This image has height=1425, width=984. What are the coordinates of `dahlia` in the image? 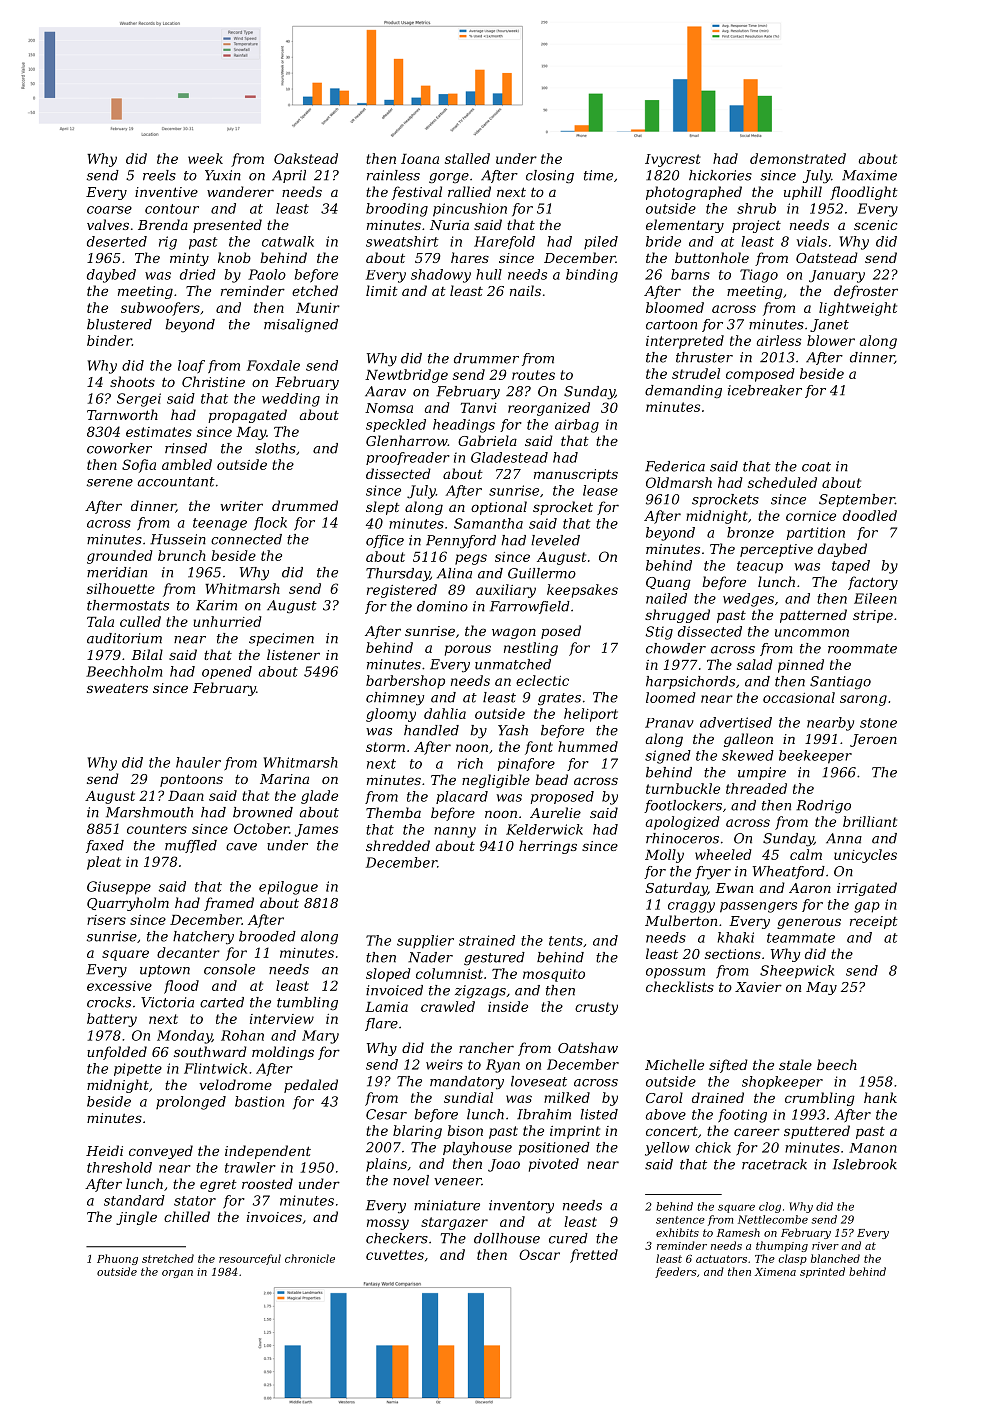 It's located at (445, 713).
